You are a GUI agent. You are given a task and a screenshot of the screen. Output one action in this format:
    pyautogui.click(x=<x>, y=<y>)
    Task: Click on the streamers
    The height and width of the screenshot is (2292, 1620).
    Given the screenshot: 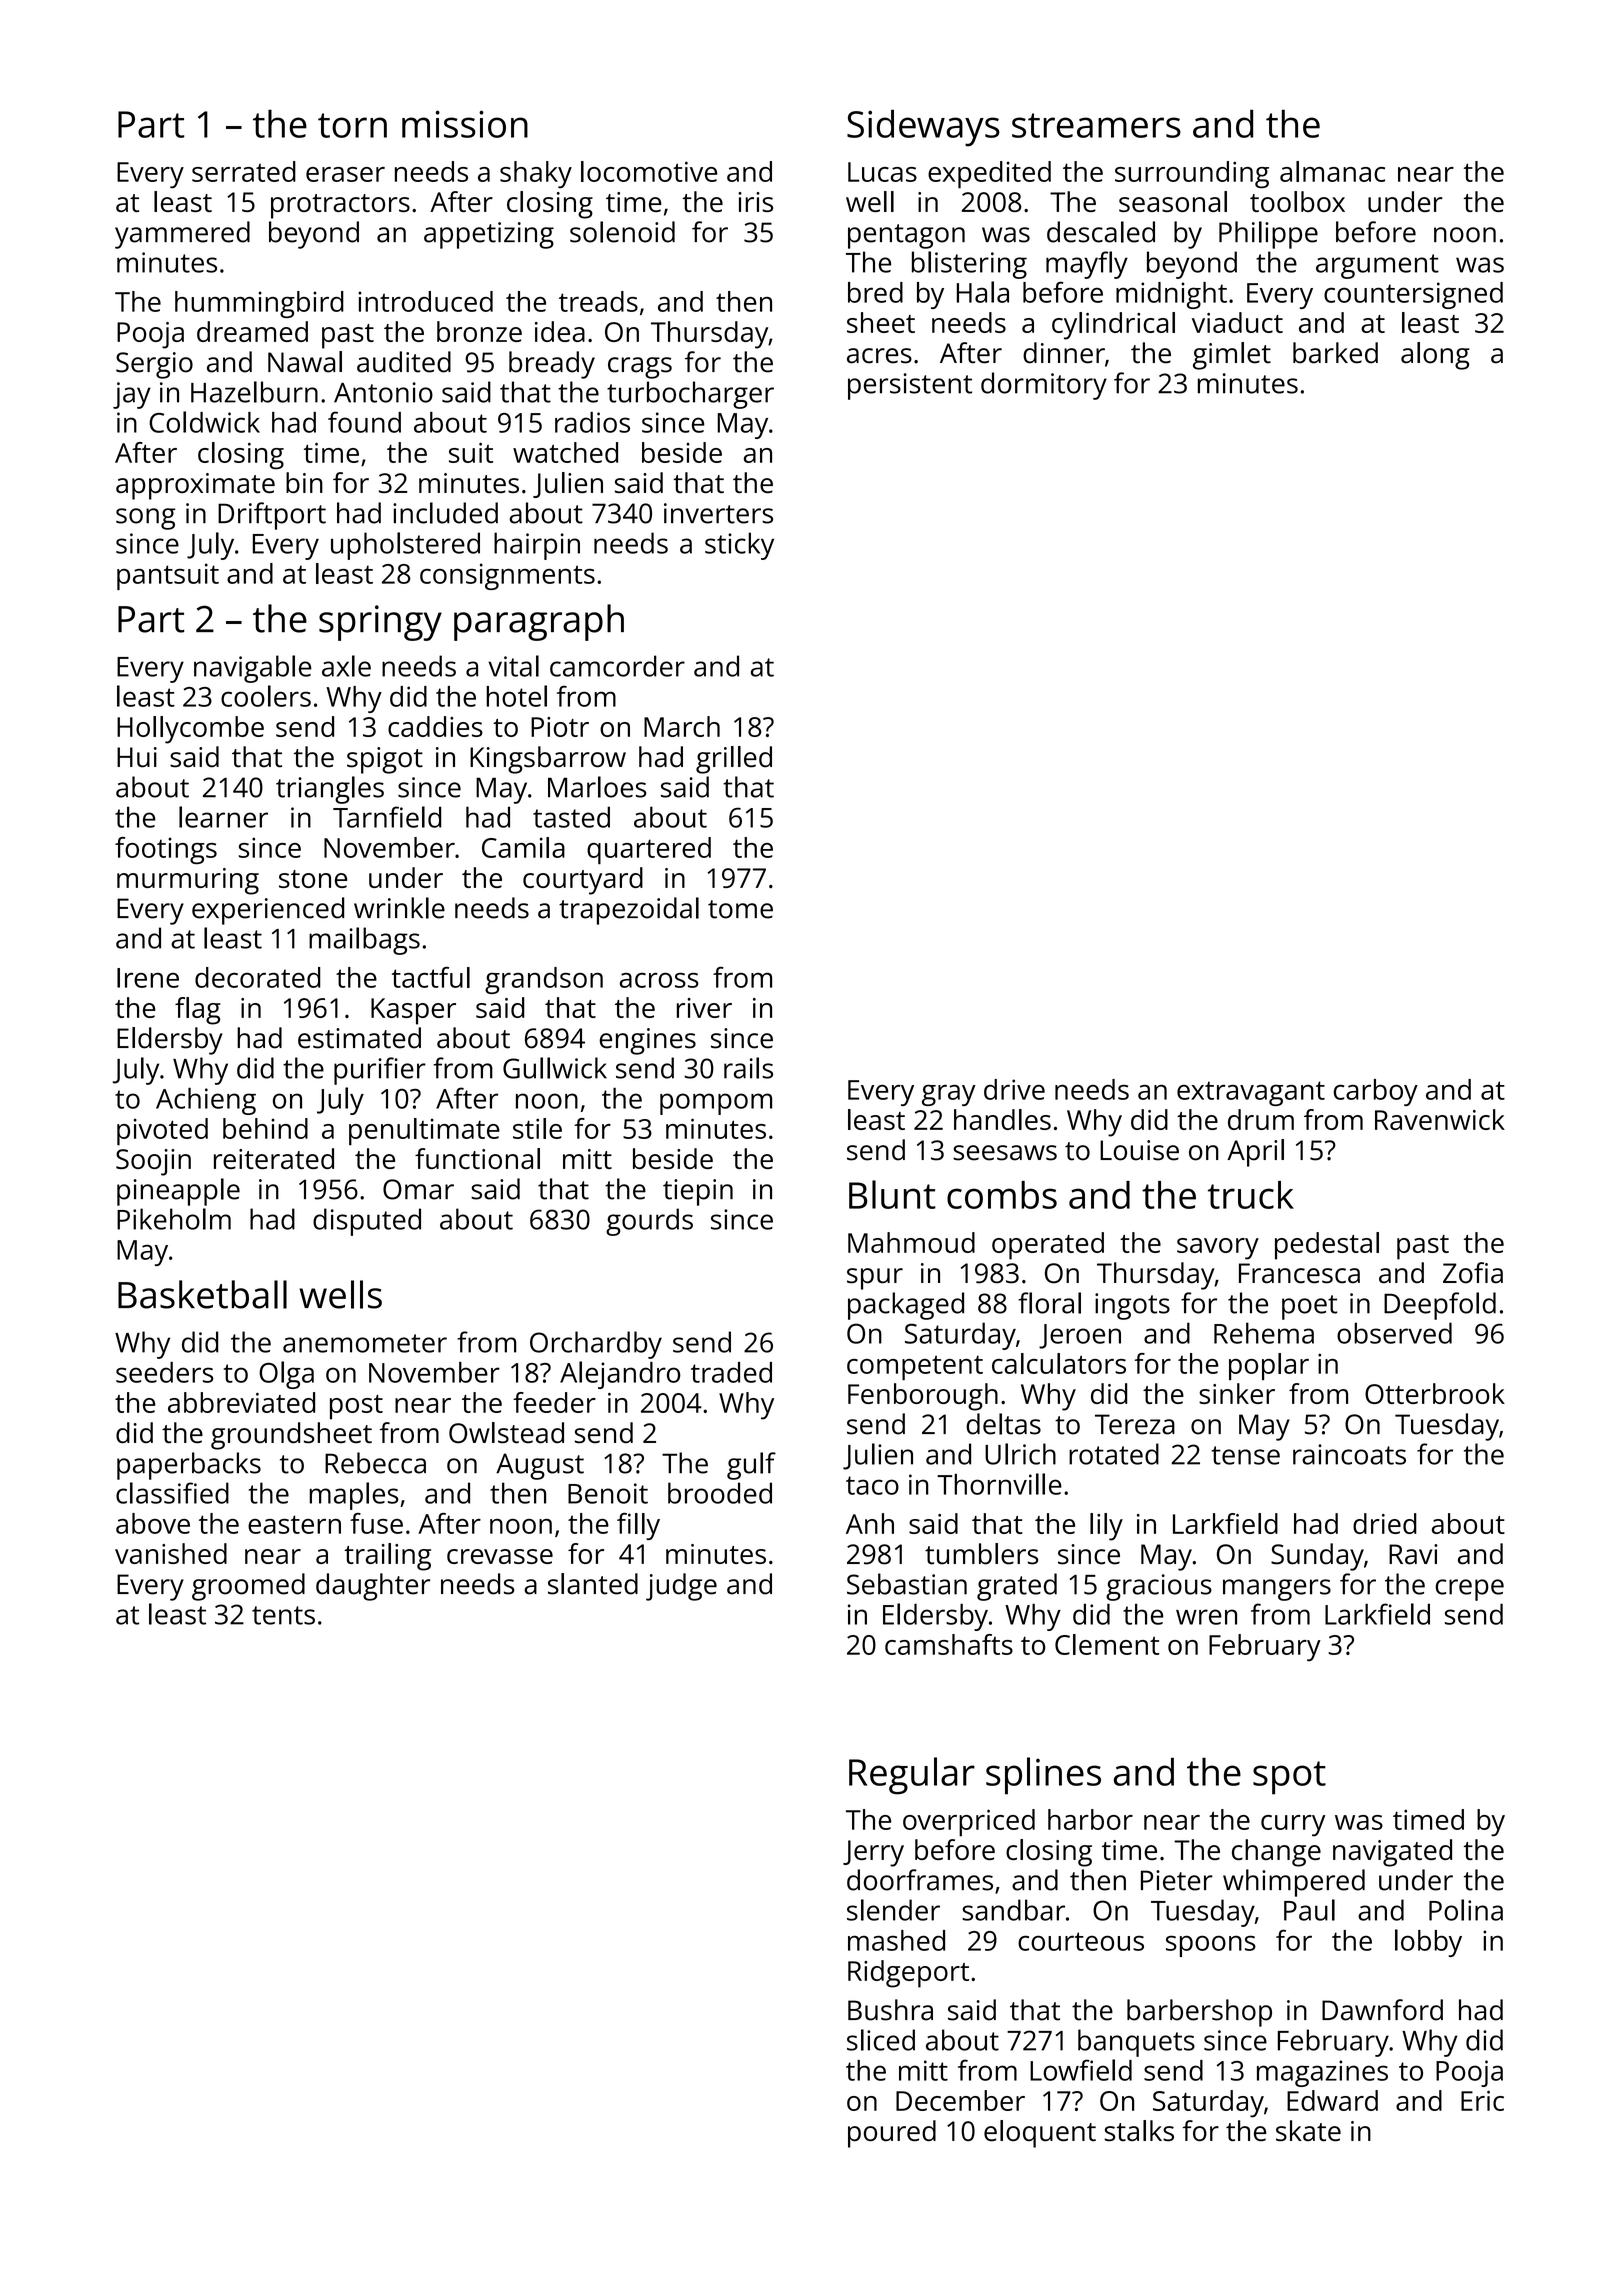 What is the action you would take?
    pyautogui.click(x=1096, y=125)
